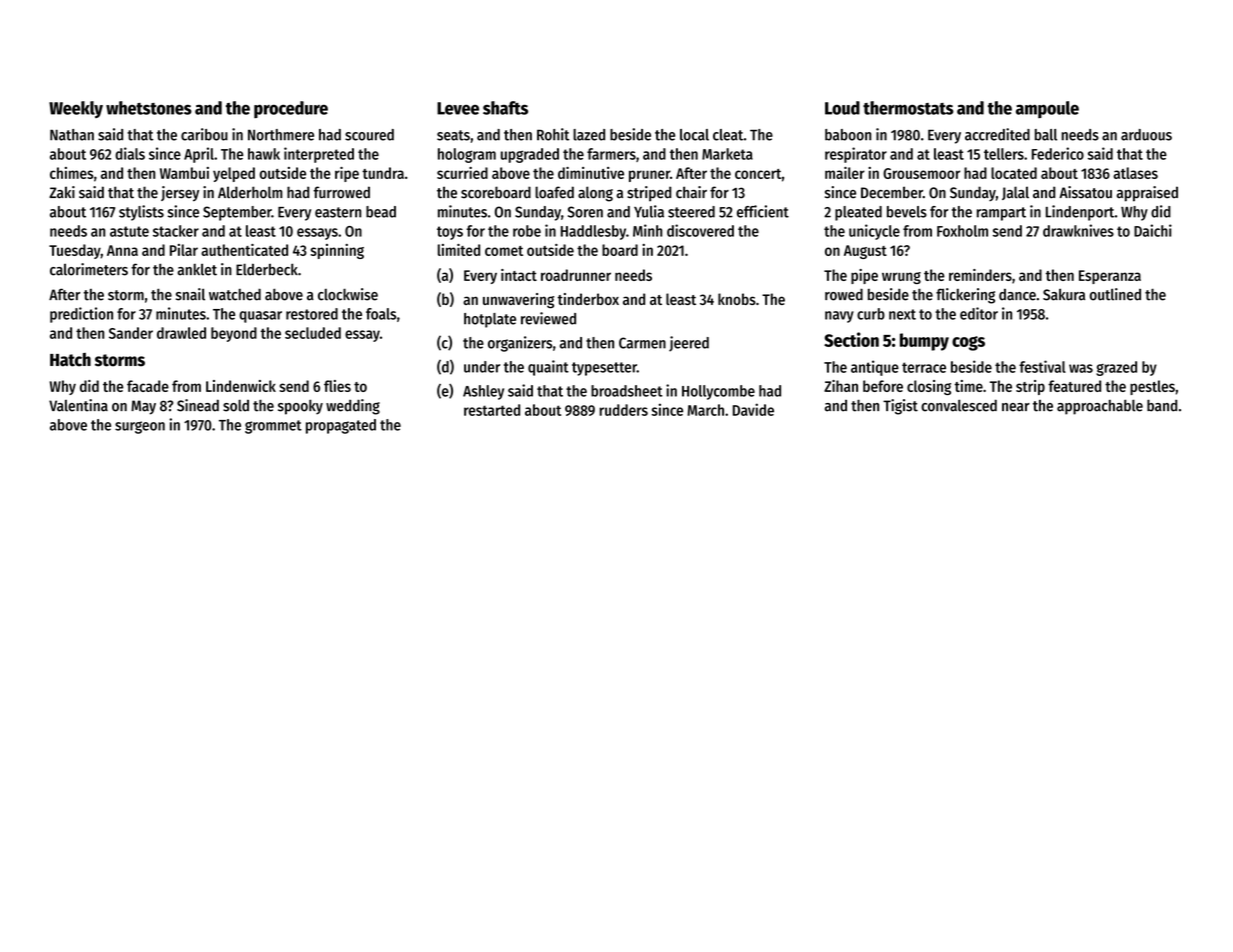 The height and width of the page is (952, 1233). Describe the element at coordinates (72, 135) in the page. I see `Nathan` at that location.
